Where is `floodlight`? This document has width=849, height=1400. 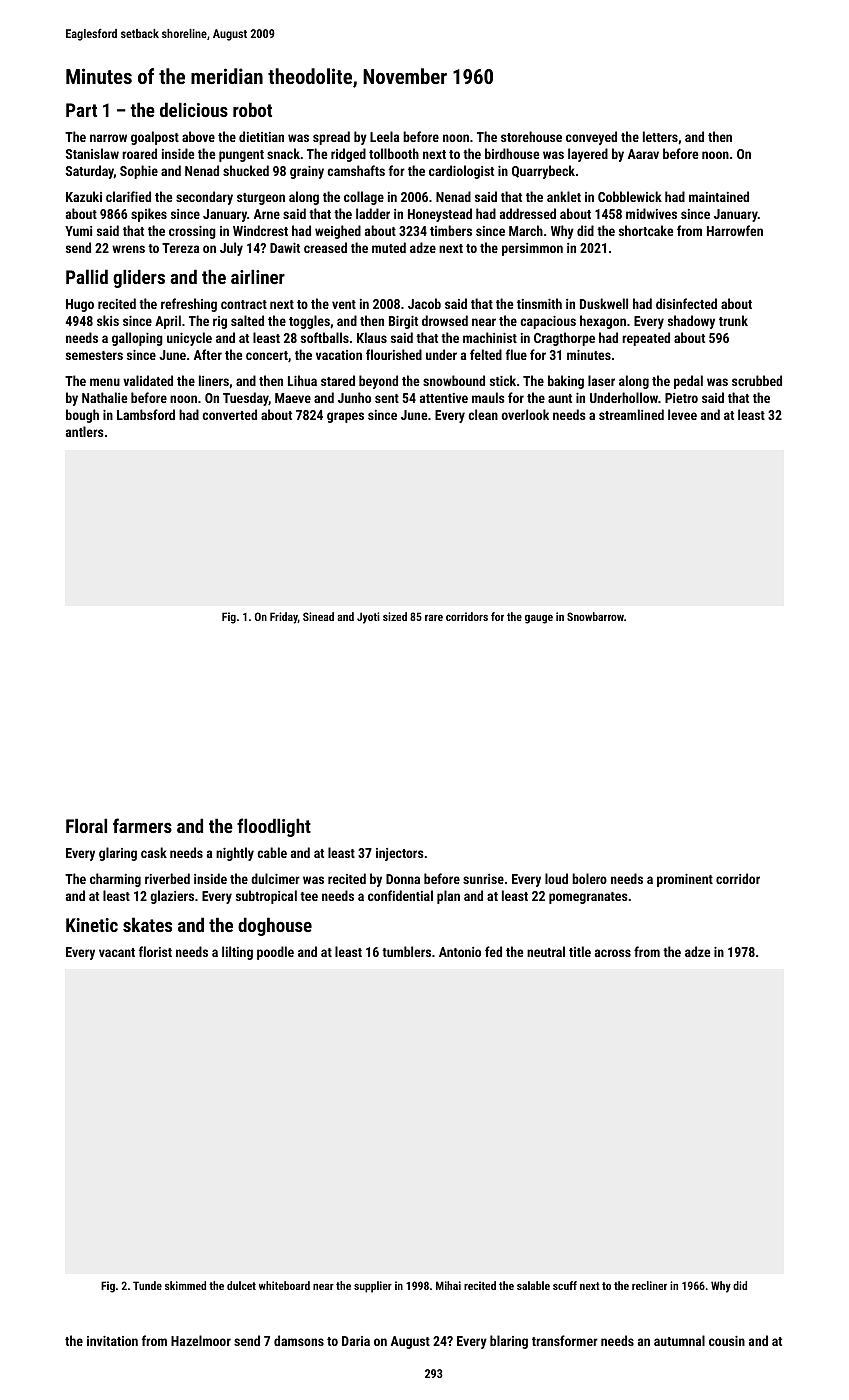
floodlight is located at coordinates (274, 827).
